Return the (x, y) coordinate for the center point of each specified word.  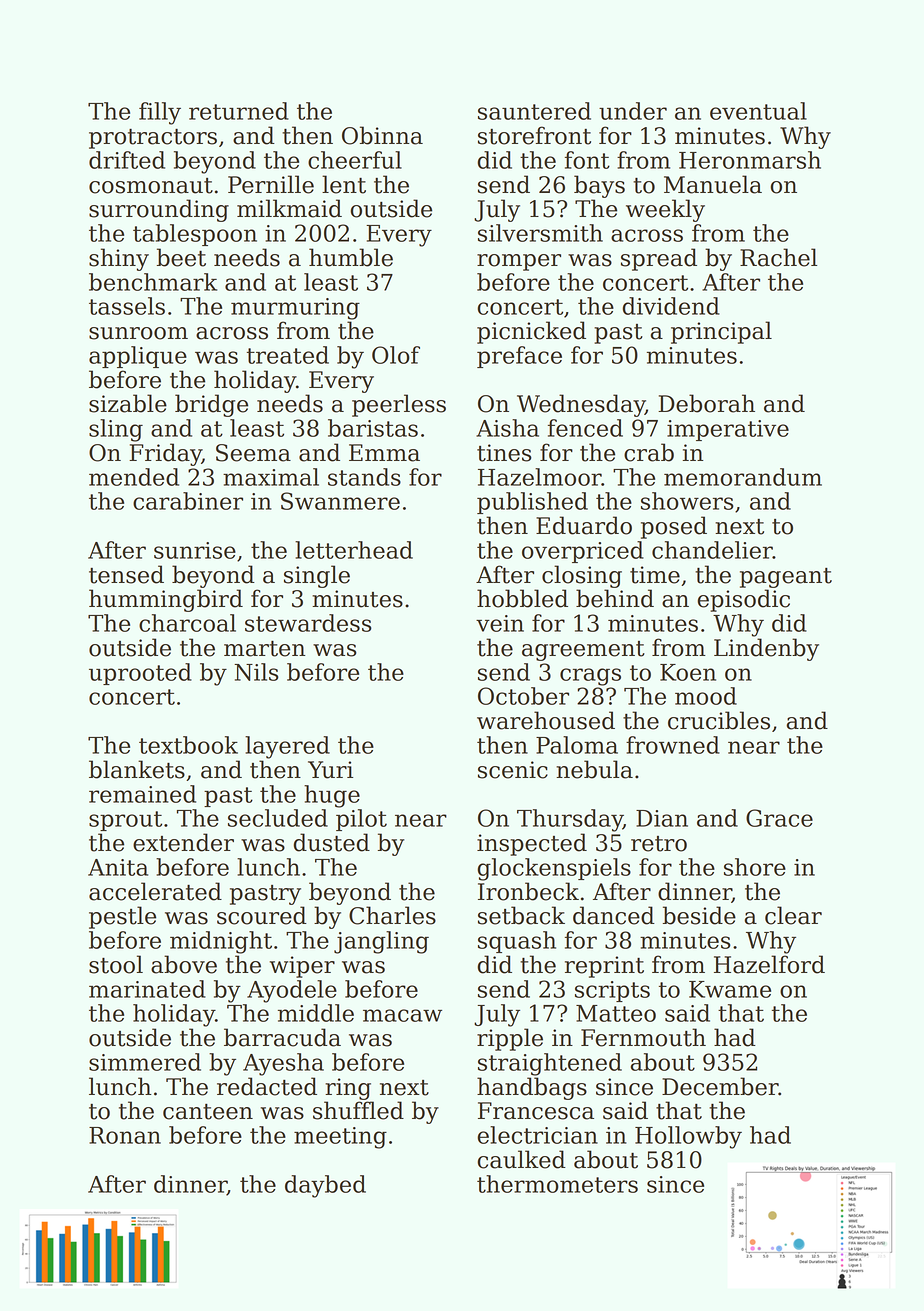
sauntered (534, 111)
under (633, 111)
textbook (188, 745)
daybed (325, 1186)
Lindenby (766, 649)
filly (160, 113)
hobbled (522, 598)
